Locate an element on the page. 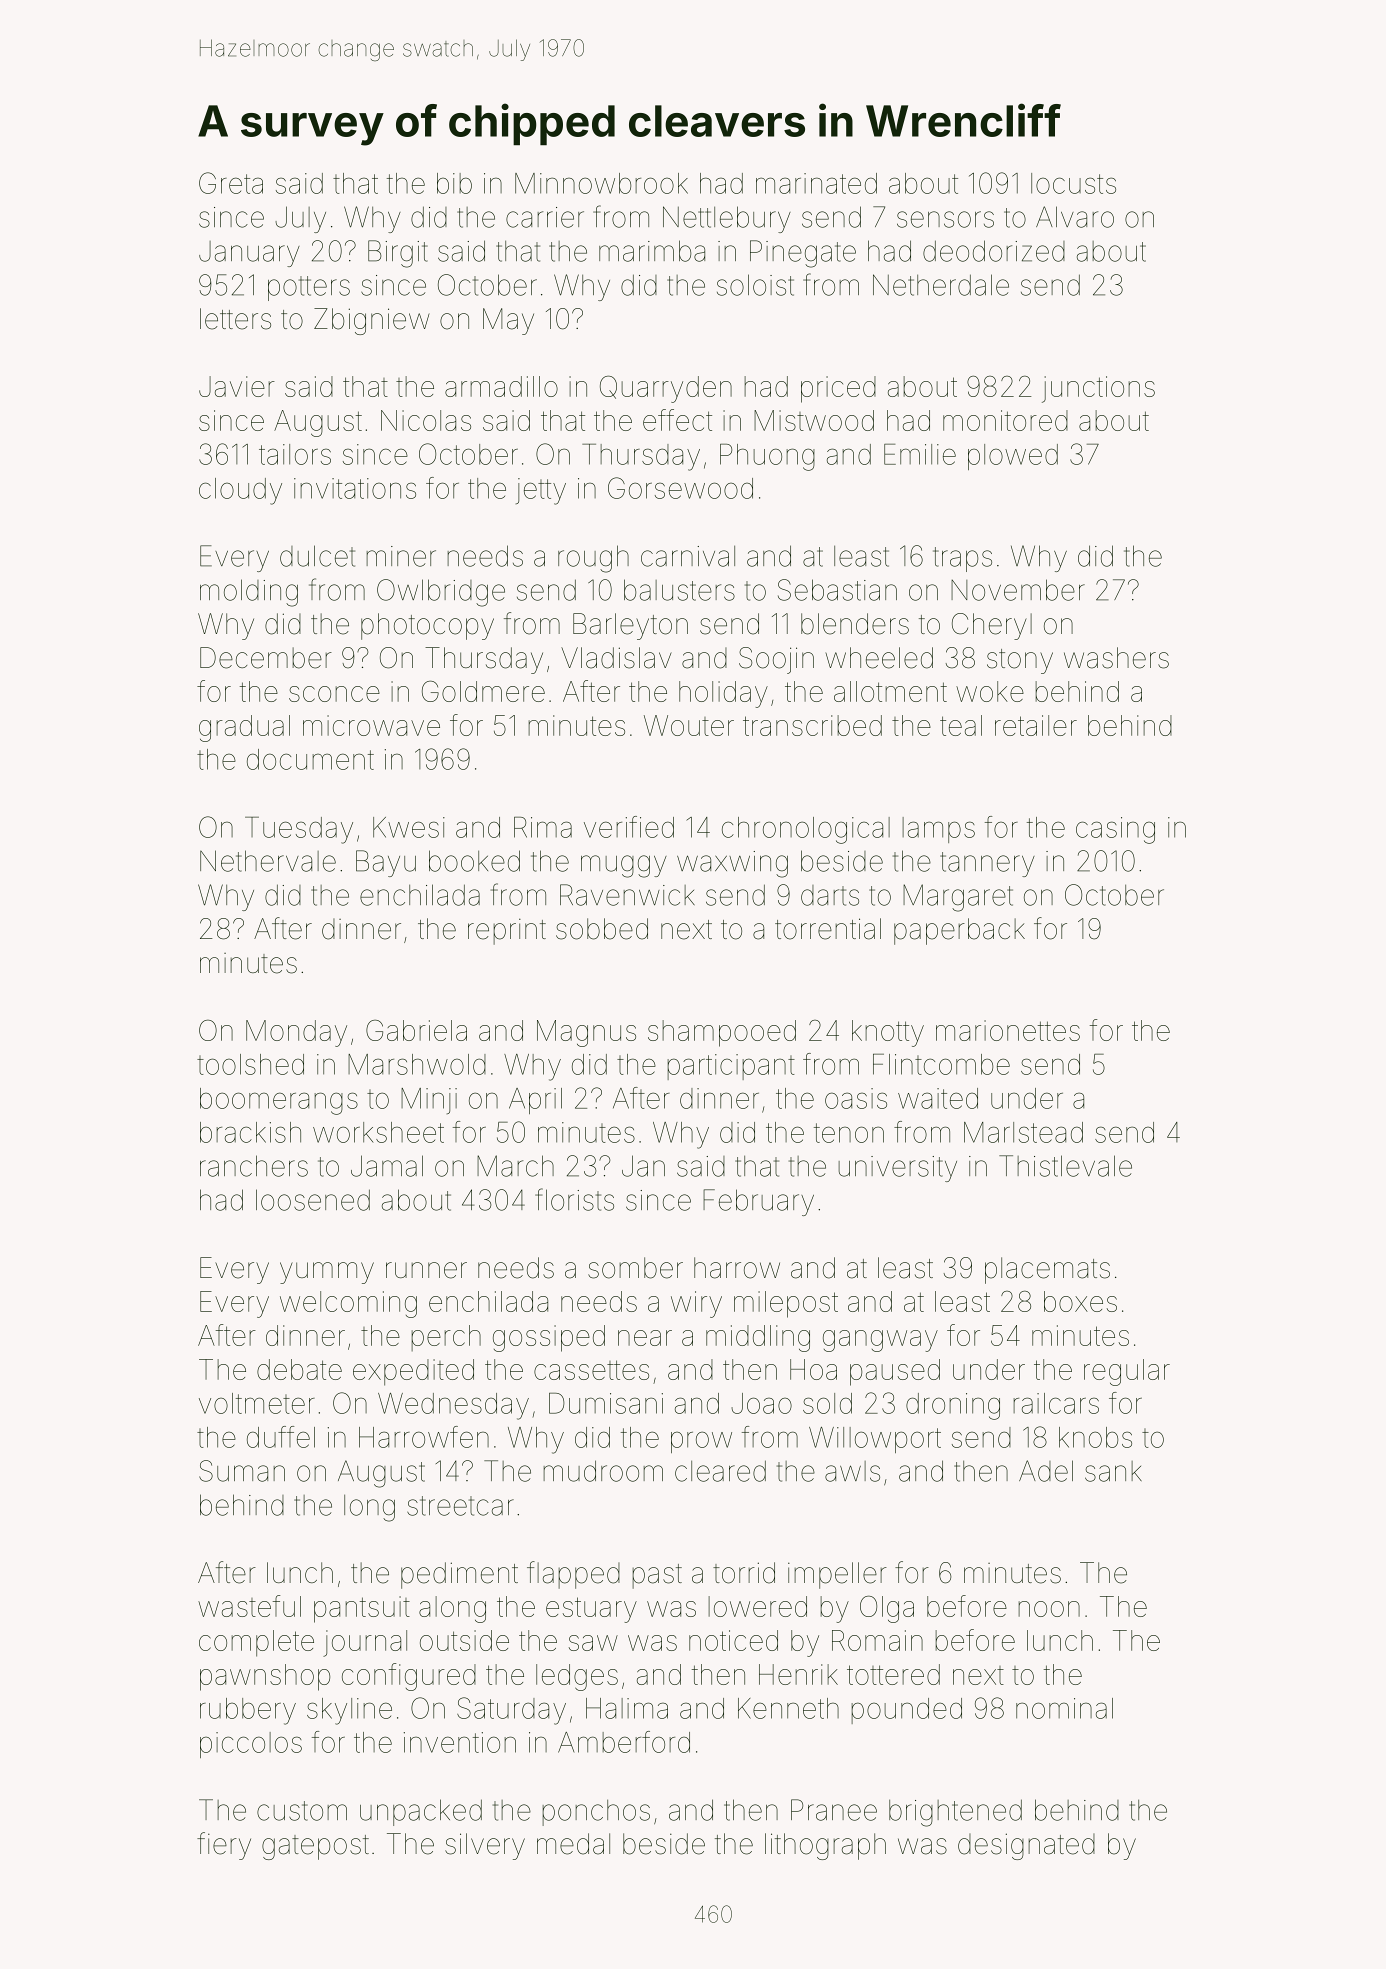 The image size is (1386, 1969). marinated is located at coordinates (816, 183).
